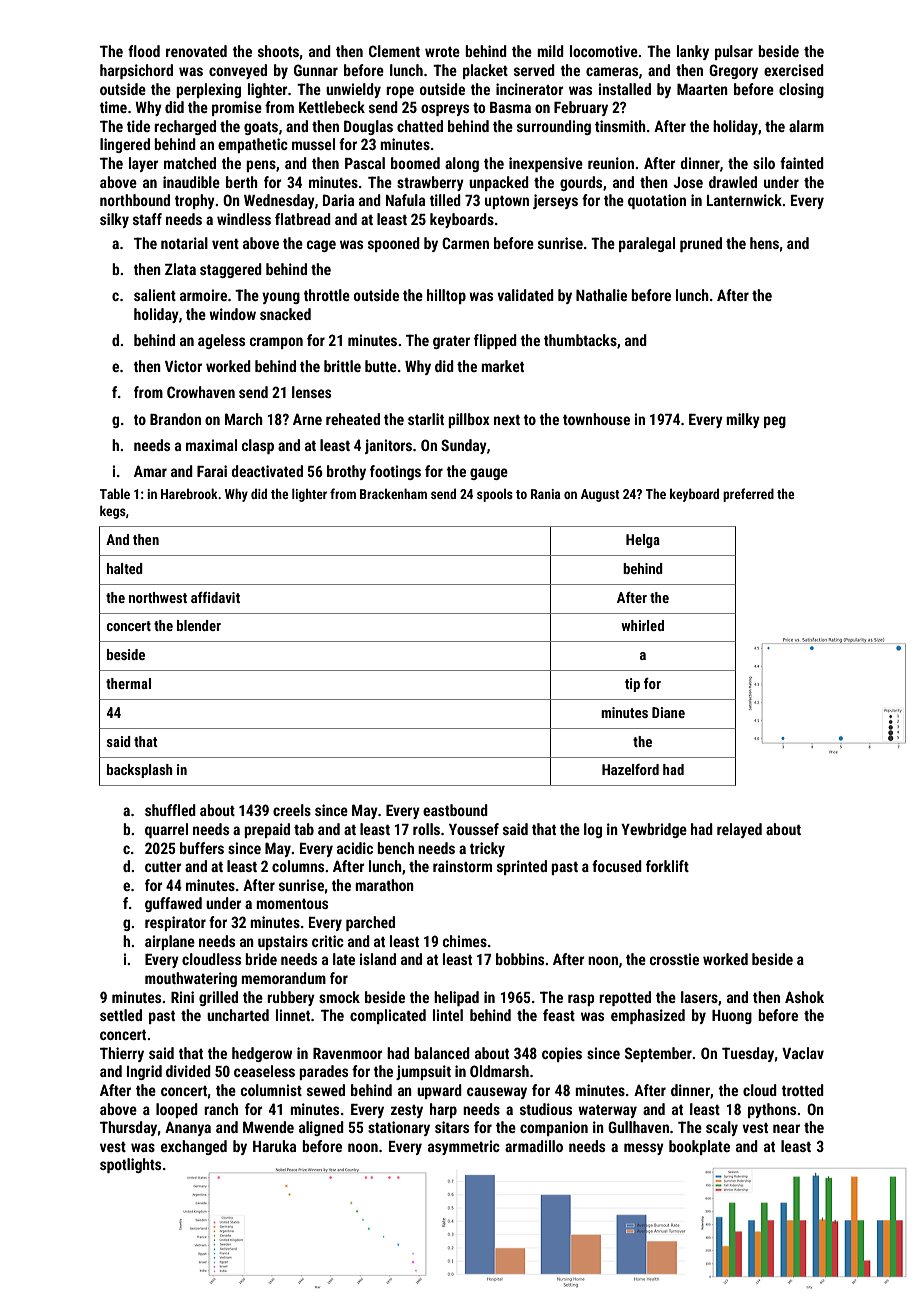 The width and height of the image is (924, 1308). I want to click on shoots, so click(278, 51).
